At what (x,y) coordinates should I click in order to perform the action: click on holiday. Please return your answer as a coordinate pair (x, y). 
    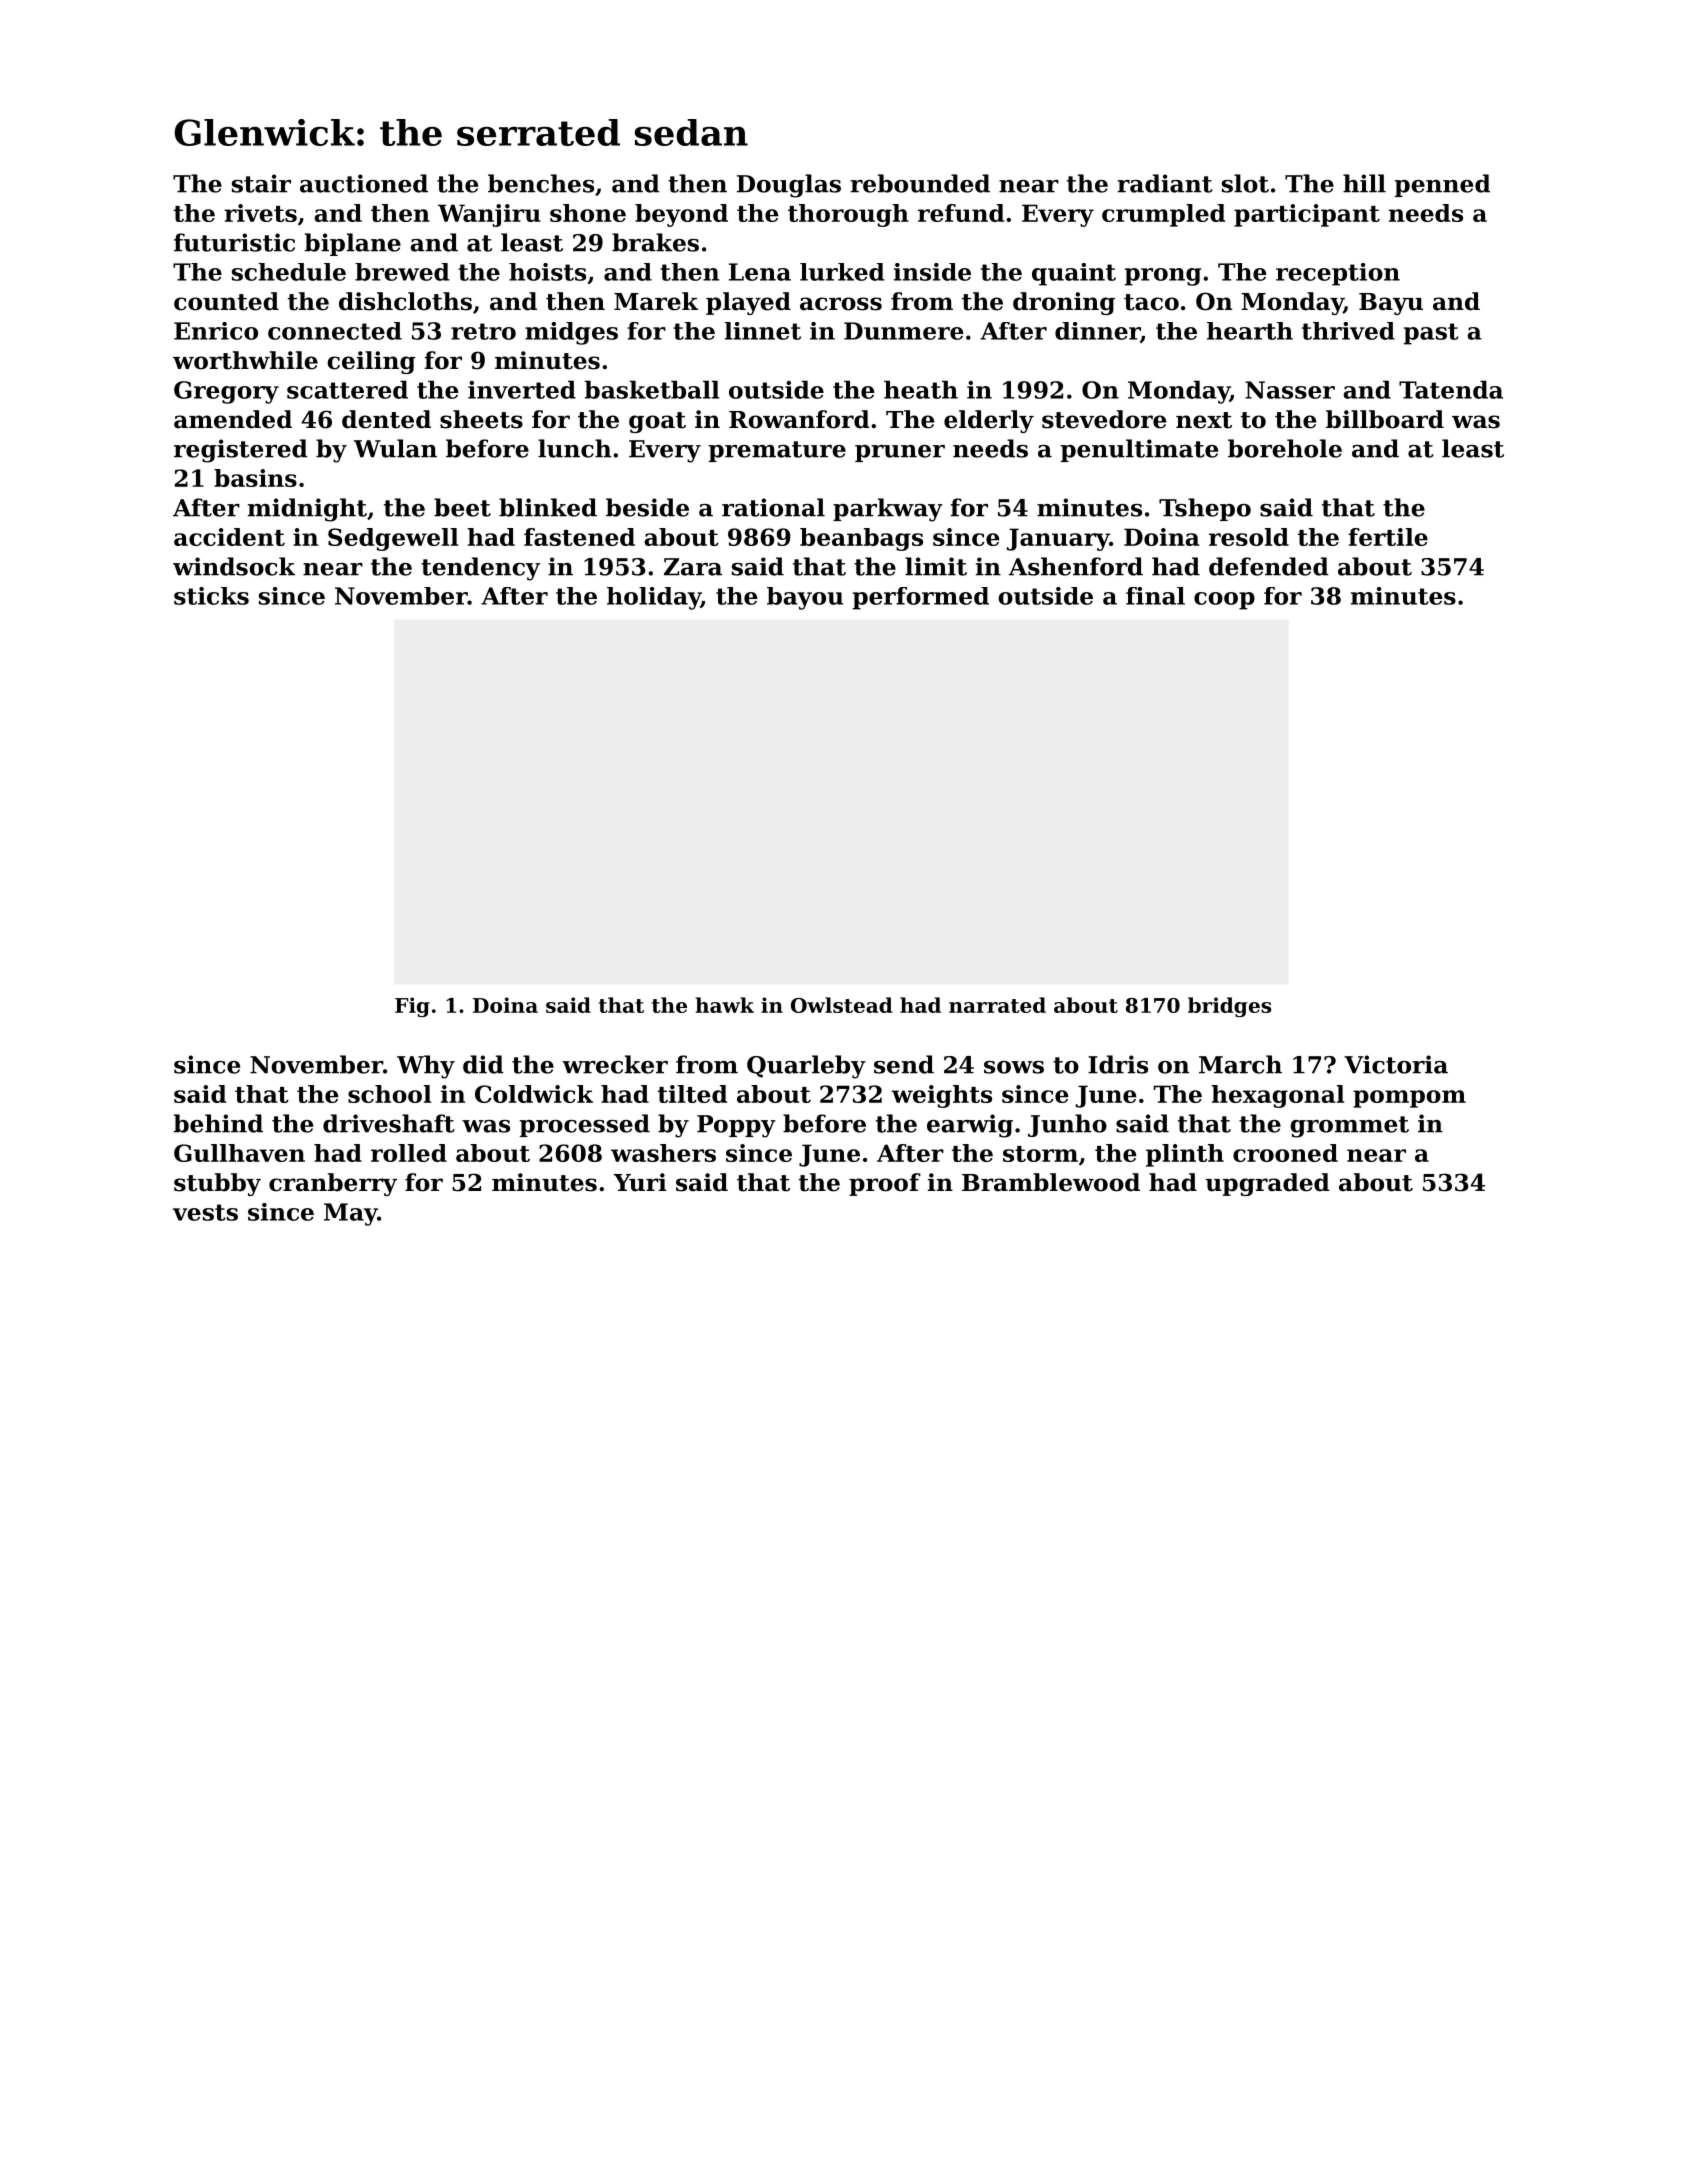
    Looking at the image, I should click on (654, 598).
